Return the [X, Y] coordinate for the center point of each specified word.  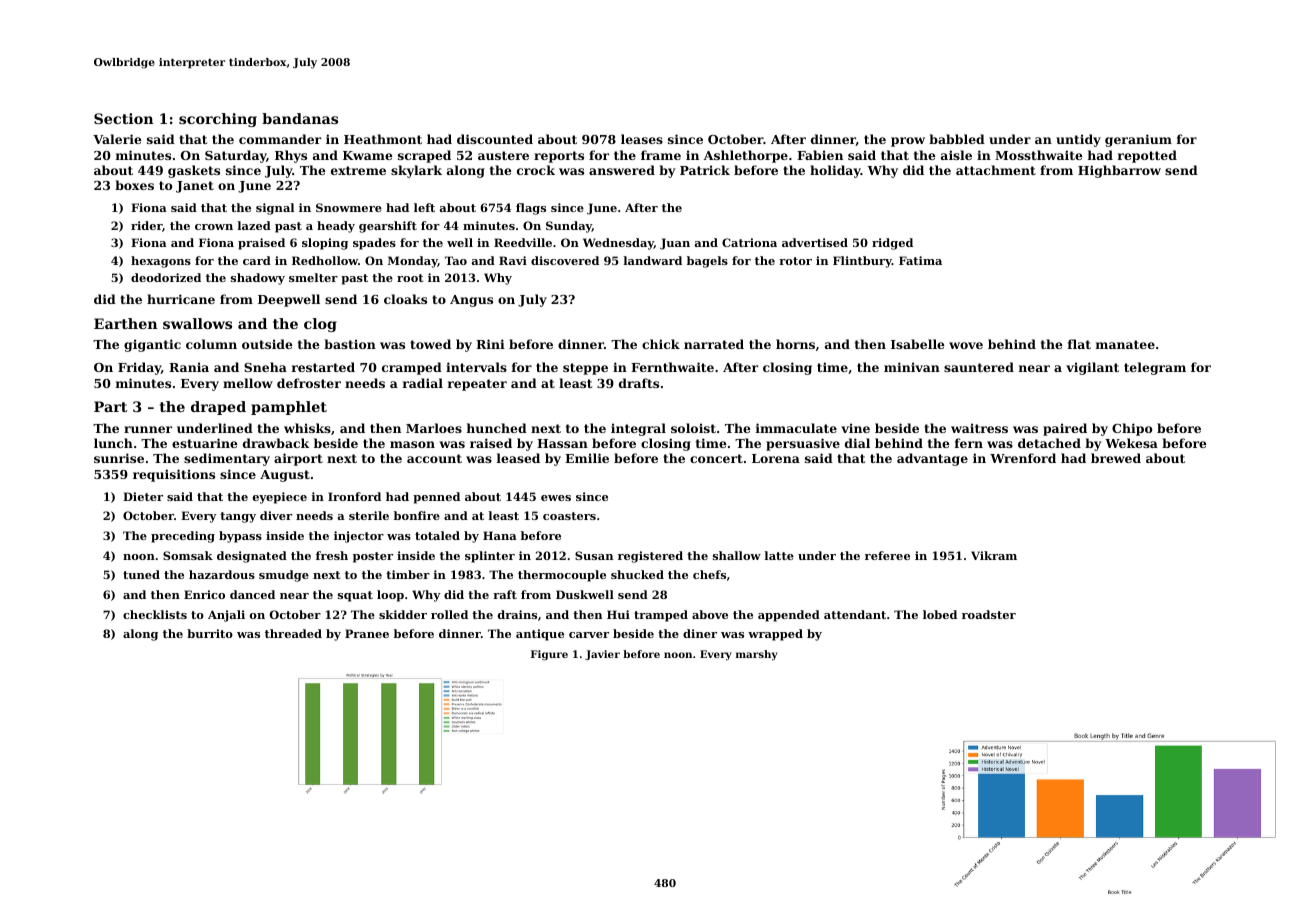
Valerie [117, 139]
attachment [996, 170]
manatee [1125, 344]
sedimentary [227, 459]
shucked [637, 574]
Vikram [994, 555]
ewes [556, 498]
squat [355, 596]
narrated [714, 344]
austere [503, 155]
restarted [323, 367]
